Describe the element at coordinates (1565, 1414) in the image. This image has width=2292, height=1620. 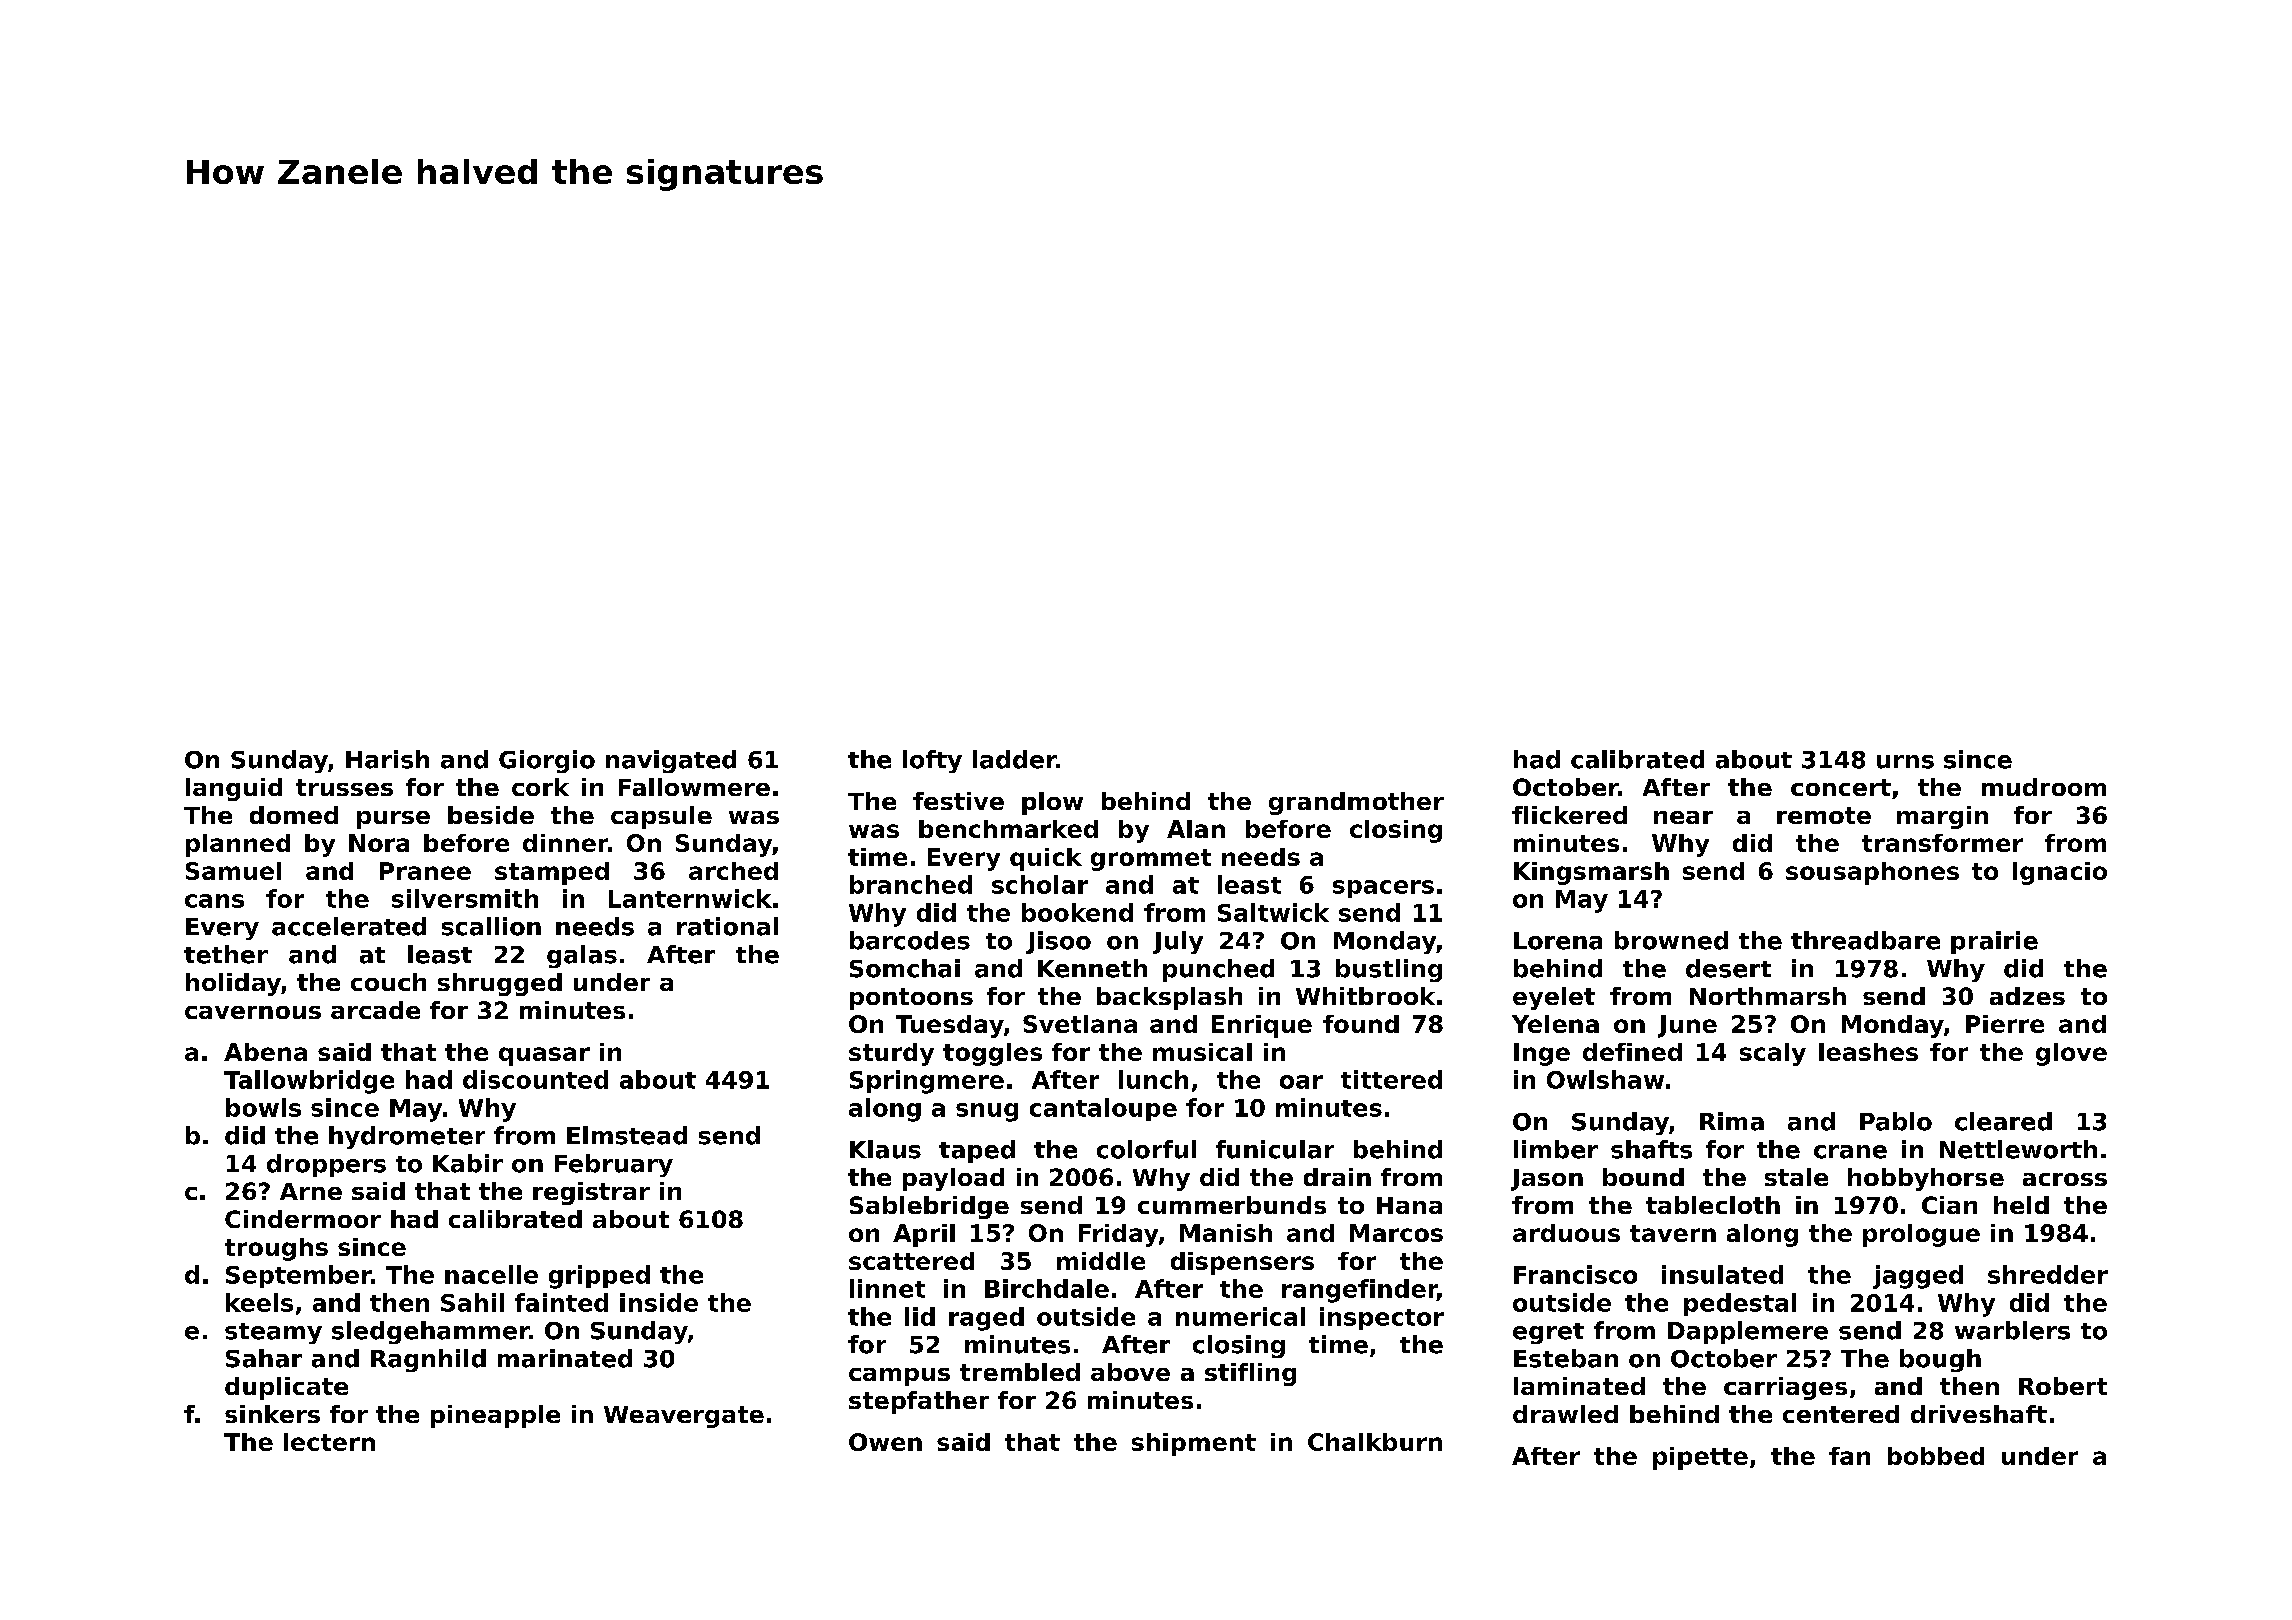
I see `drawled` at that location.
